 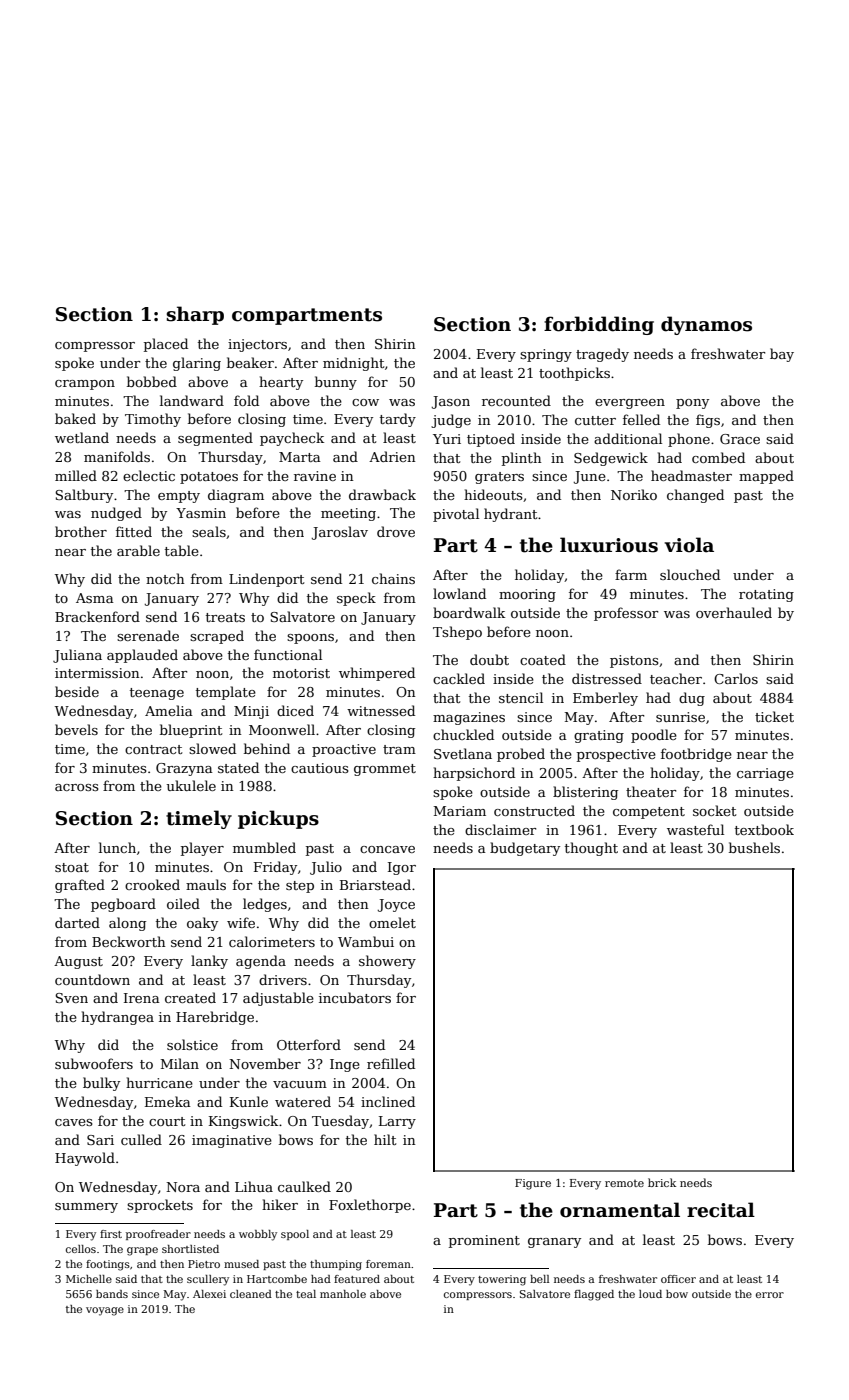 I want to click on cackled, so click(x=459, y=678).
